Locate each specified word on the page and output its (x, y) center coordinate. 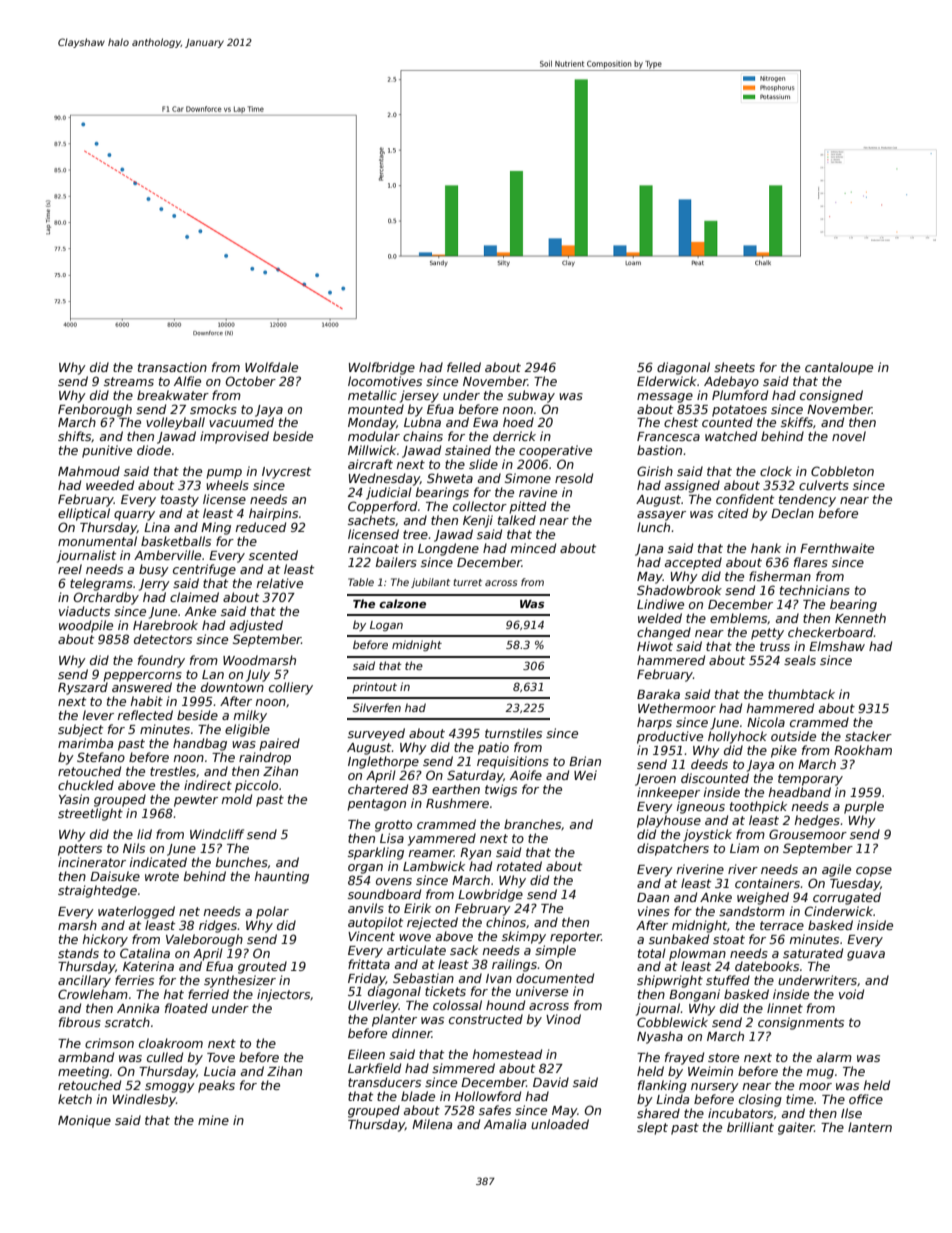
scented (273, 555)
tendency (807, 500)
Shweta (450, 478)
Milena (432, 1124)
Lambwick (434, 866)
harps (654, 723)
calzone (402, 603)
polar (272, 912)
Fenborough (95, 410)
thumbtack (801, 694)
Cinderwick (839, 911)
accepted (693, 563)
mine (213, 1120)
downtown (232, 687)
